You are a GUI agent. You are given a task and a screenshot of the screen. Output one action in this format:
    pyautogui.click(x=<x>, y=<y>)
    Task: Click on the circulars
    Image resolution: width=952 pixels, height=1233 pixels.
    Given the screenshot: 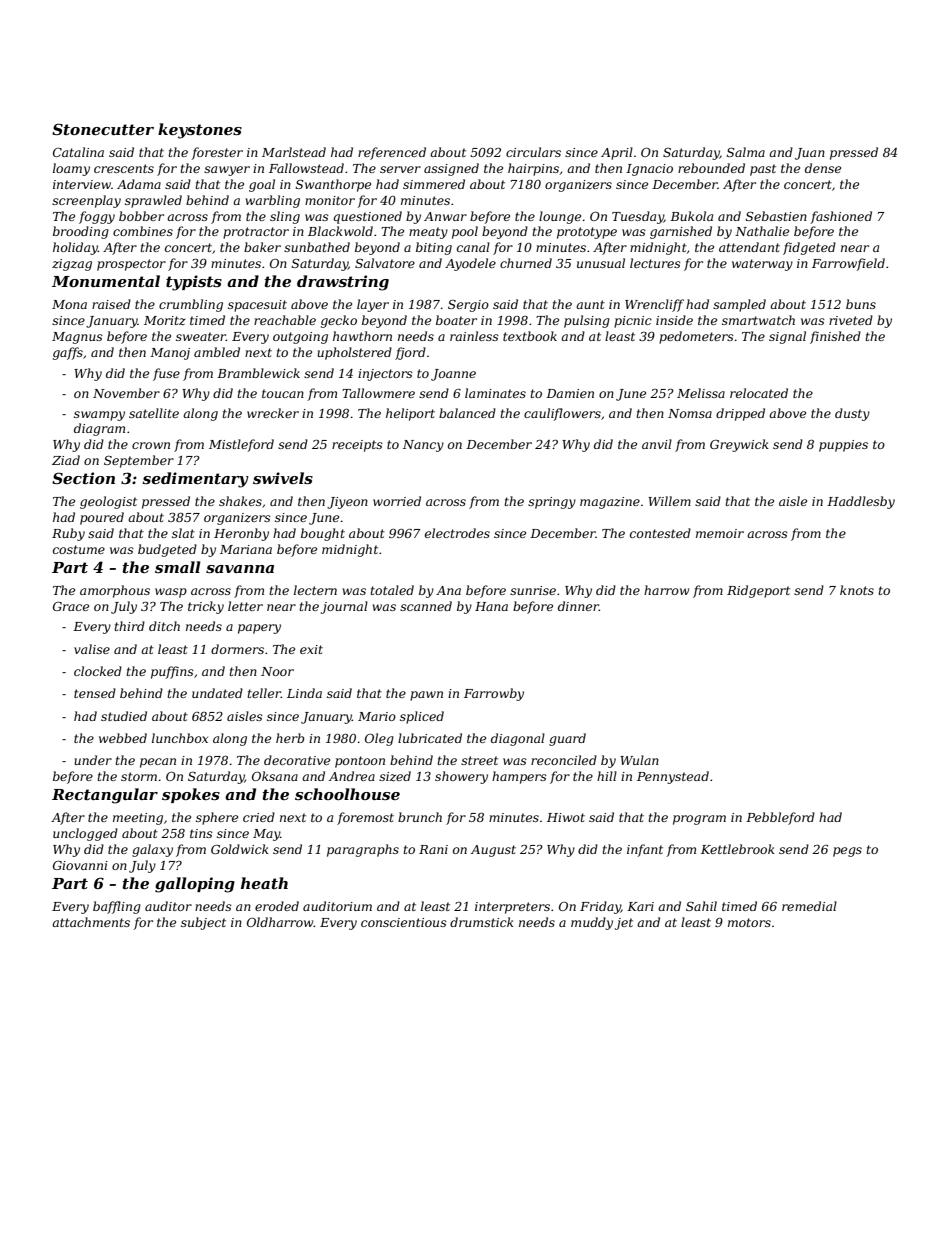 What is the action you would take?
    pyautogui.click(x=533, y=152)
